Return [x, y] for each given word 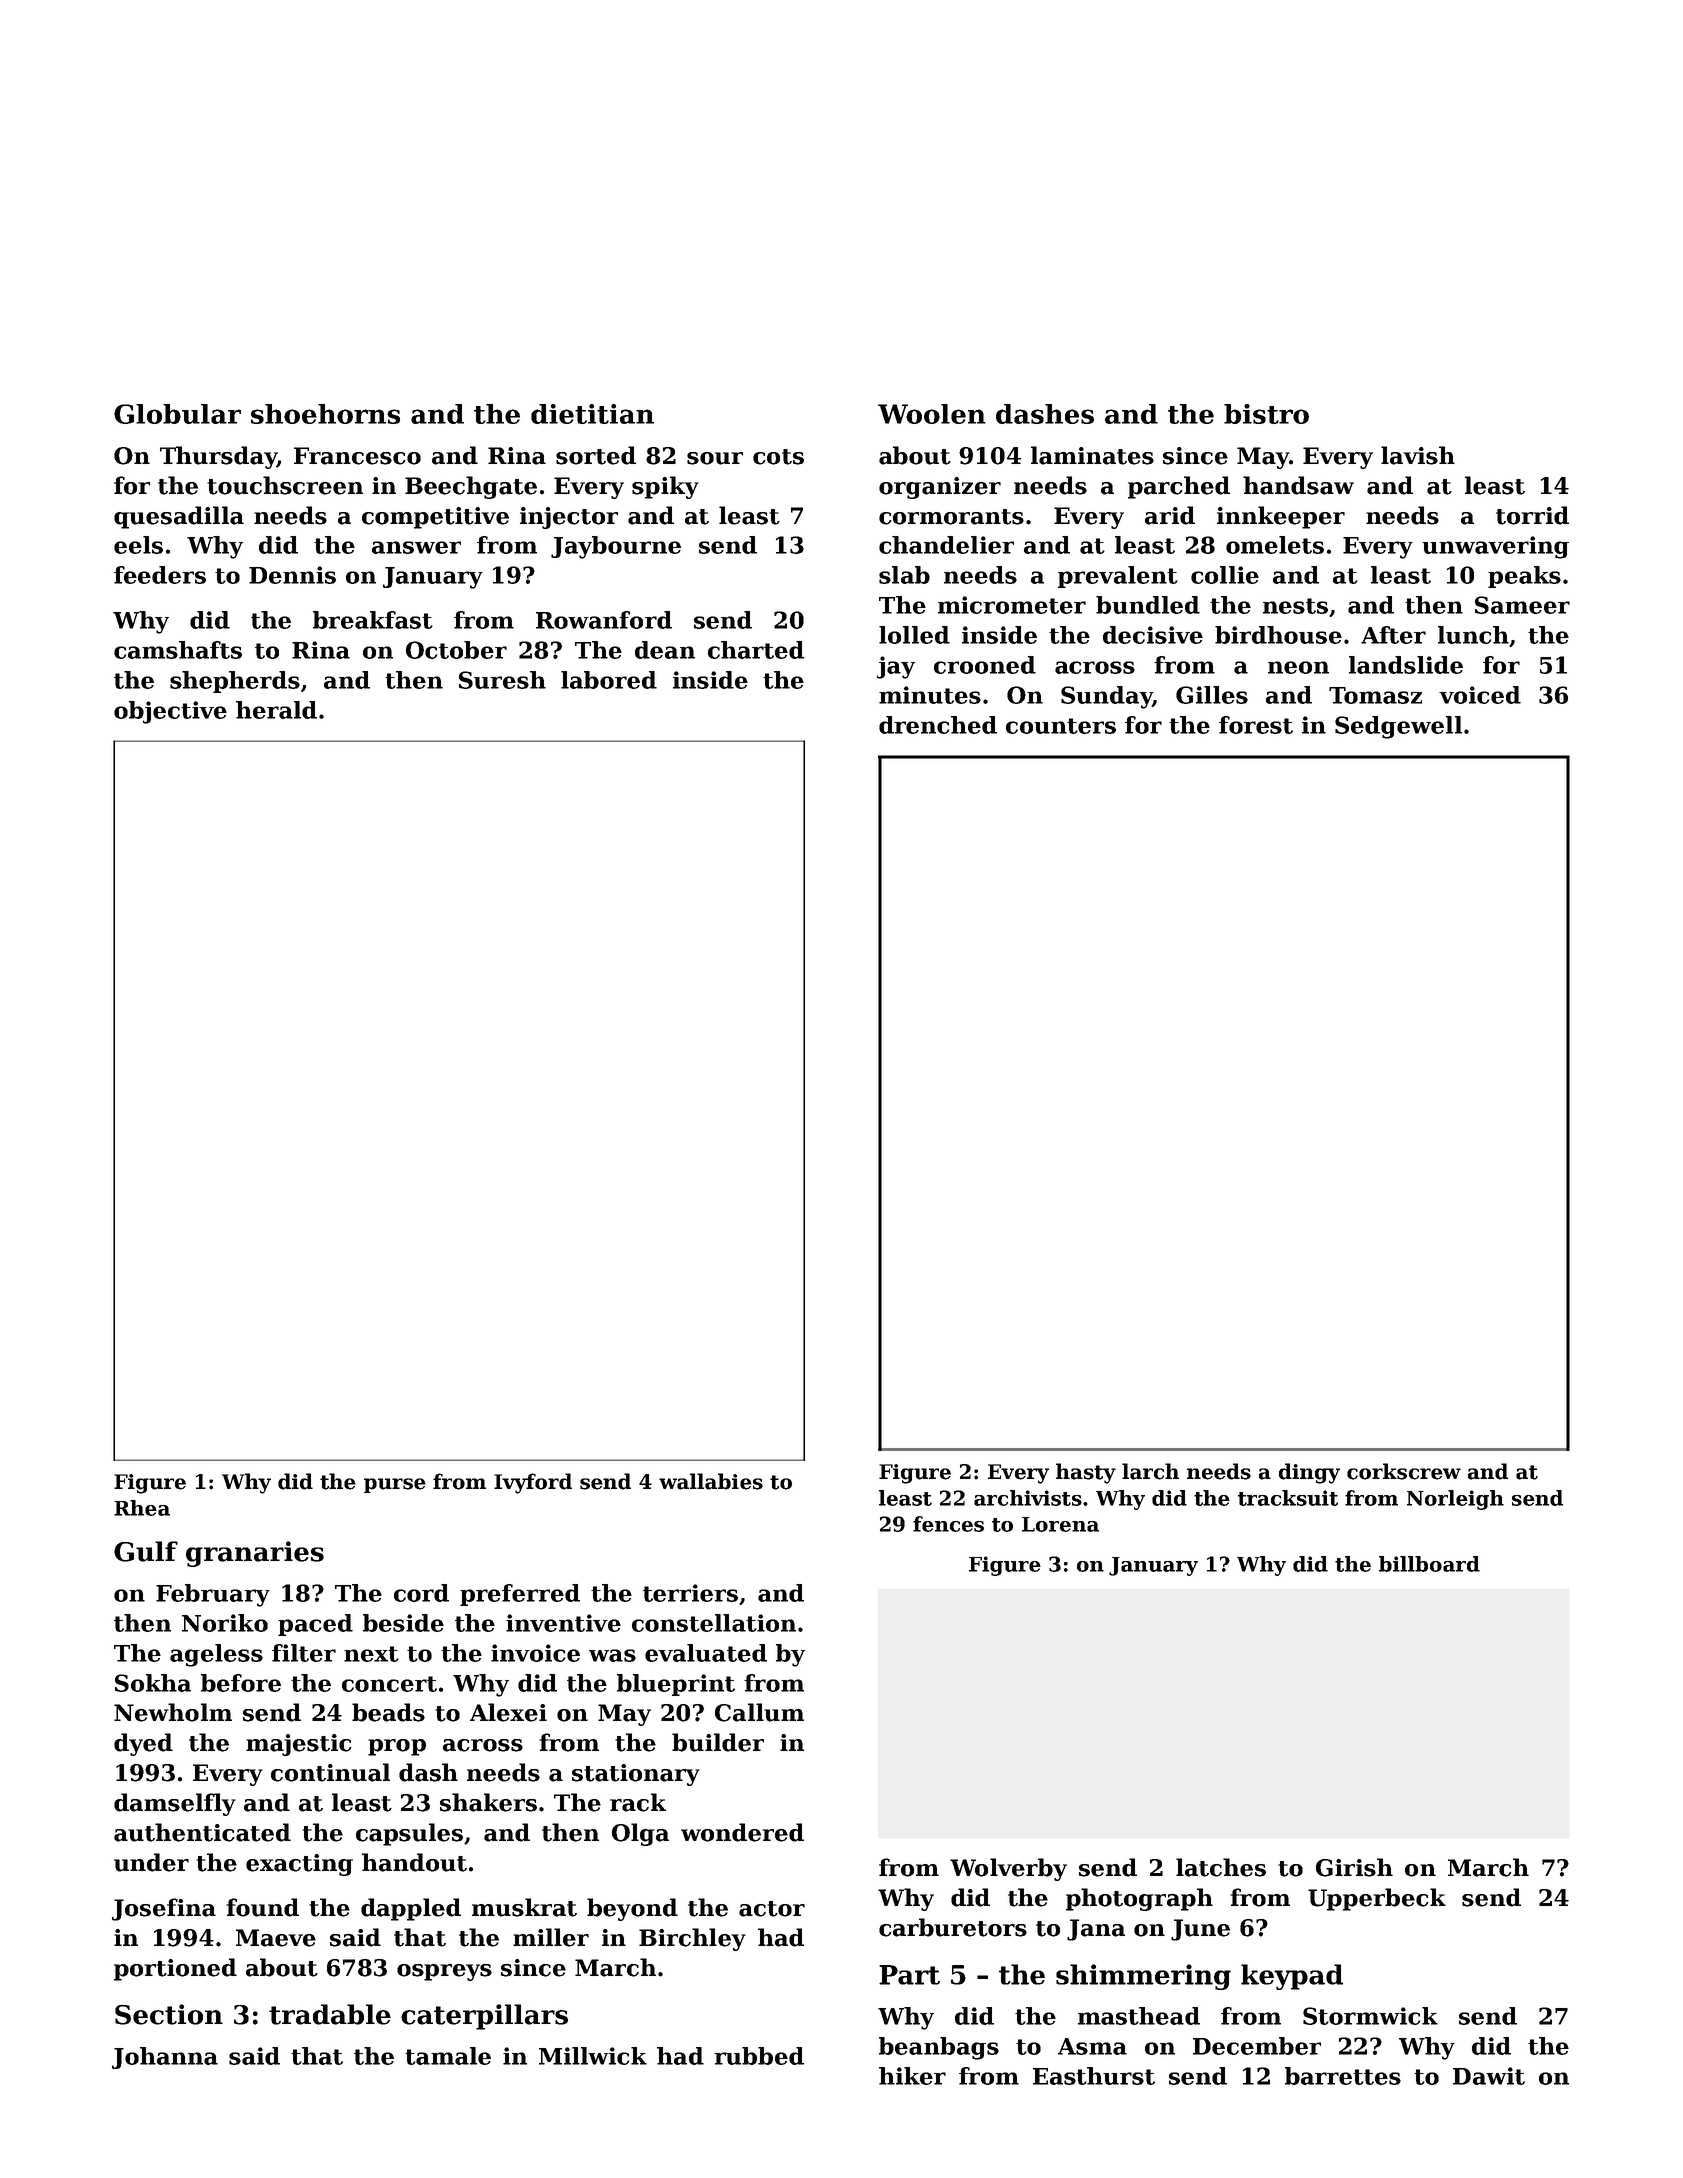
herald [276, 710]
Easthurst [1094, 2076]
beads [388, 1712]
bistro [1266, 414]
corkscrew [1404, 1471]
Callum [759, 1712]
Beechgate [471, 487]
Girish [1354, 1867]
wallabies [711, 1481]
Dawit [1489, 2076]
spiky [665, 487]
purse [395, 1485]
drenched [938, 725]
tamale [448, 2056]
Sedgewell [1398, 727]
